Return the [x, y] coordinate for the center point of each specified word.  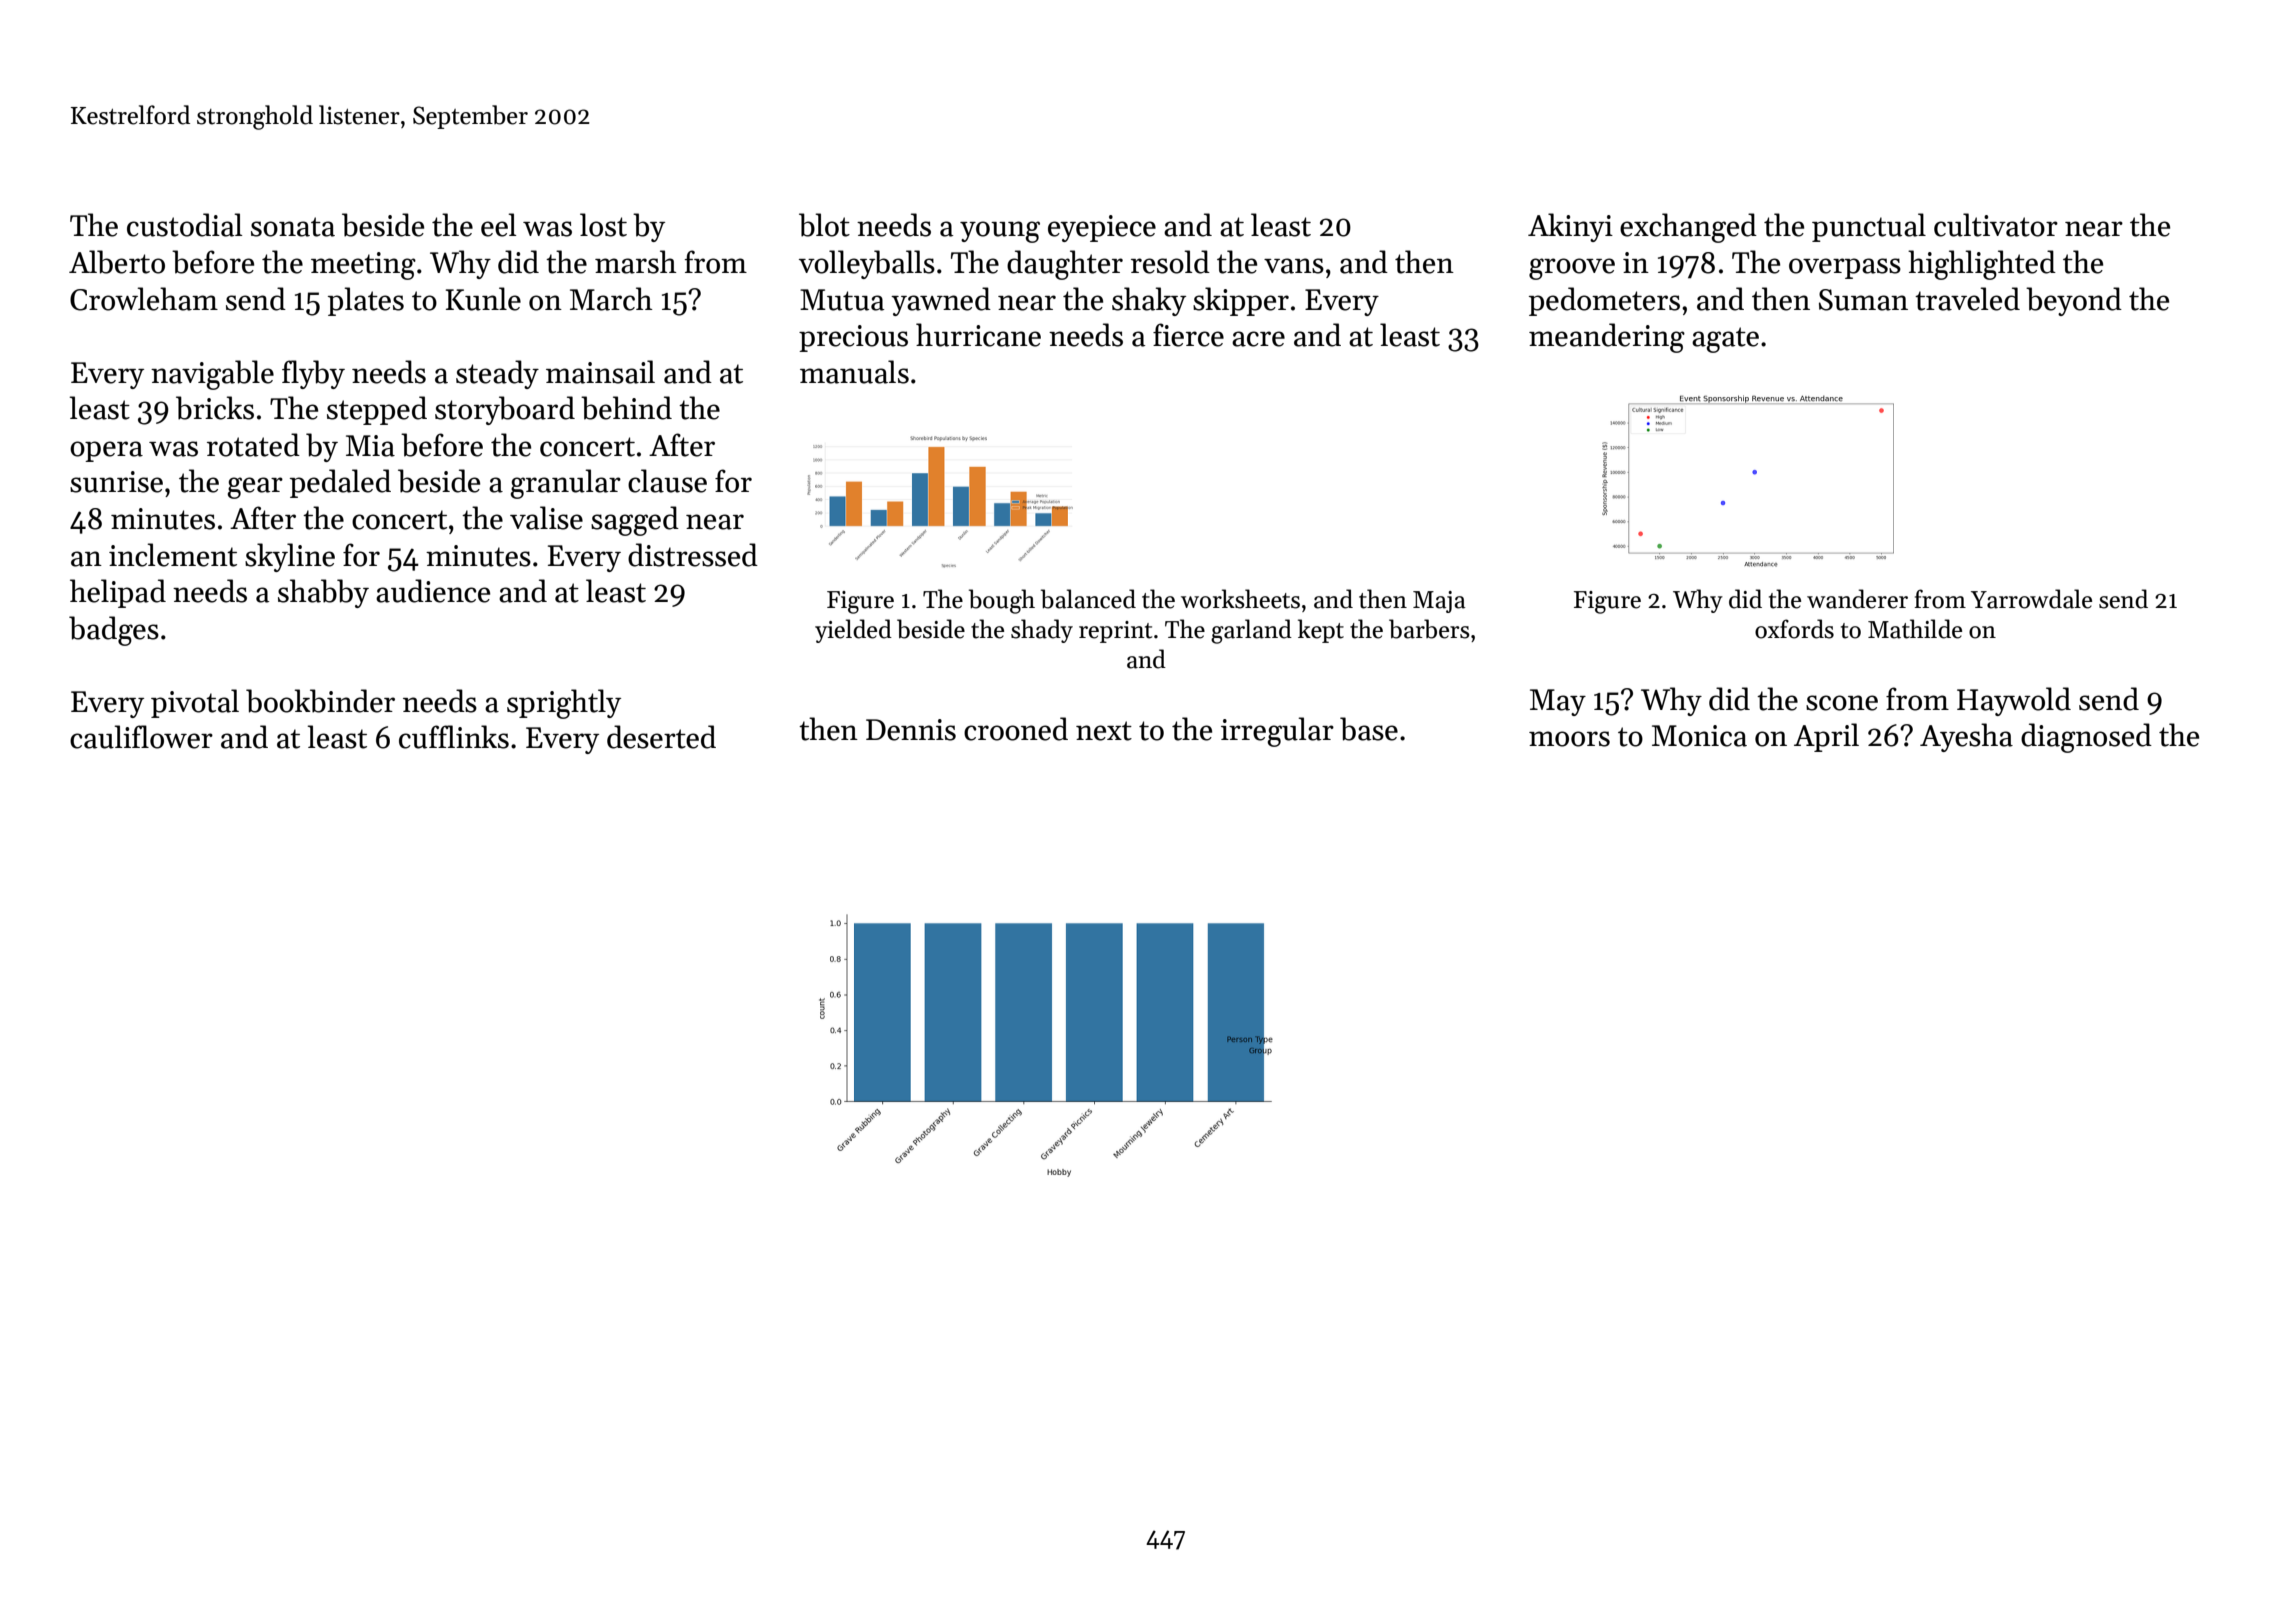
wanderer [1857, 599]
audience [433, 591]
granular [565, 484]
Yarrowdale [2031, 599]
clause [667, 481]
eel [498, 225]
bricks [215, 408]
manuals [854, 372]
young [1000, 232]
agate [1725, 340]
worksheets [1240, 599]
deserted [661, 737]
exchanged [1688, 228]
